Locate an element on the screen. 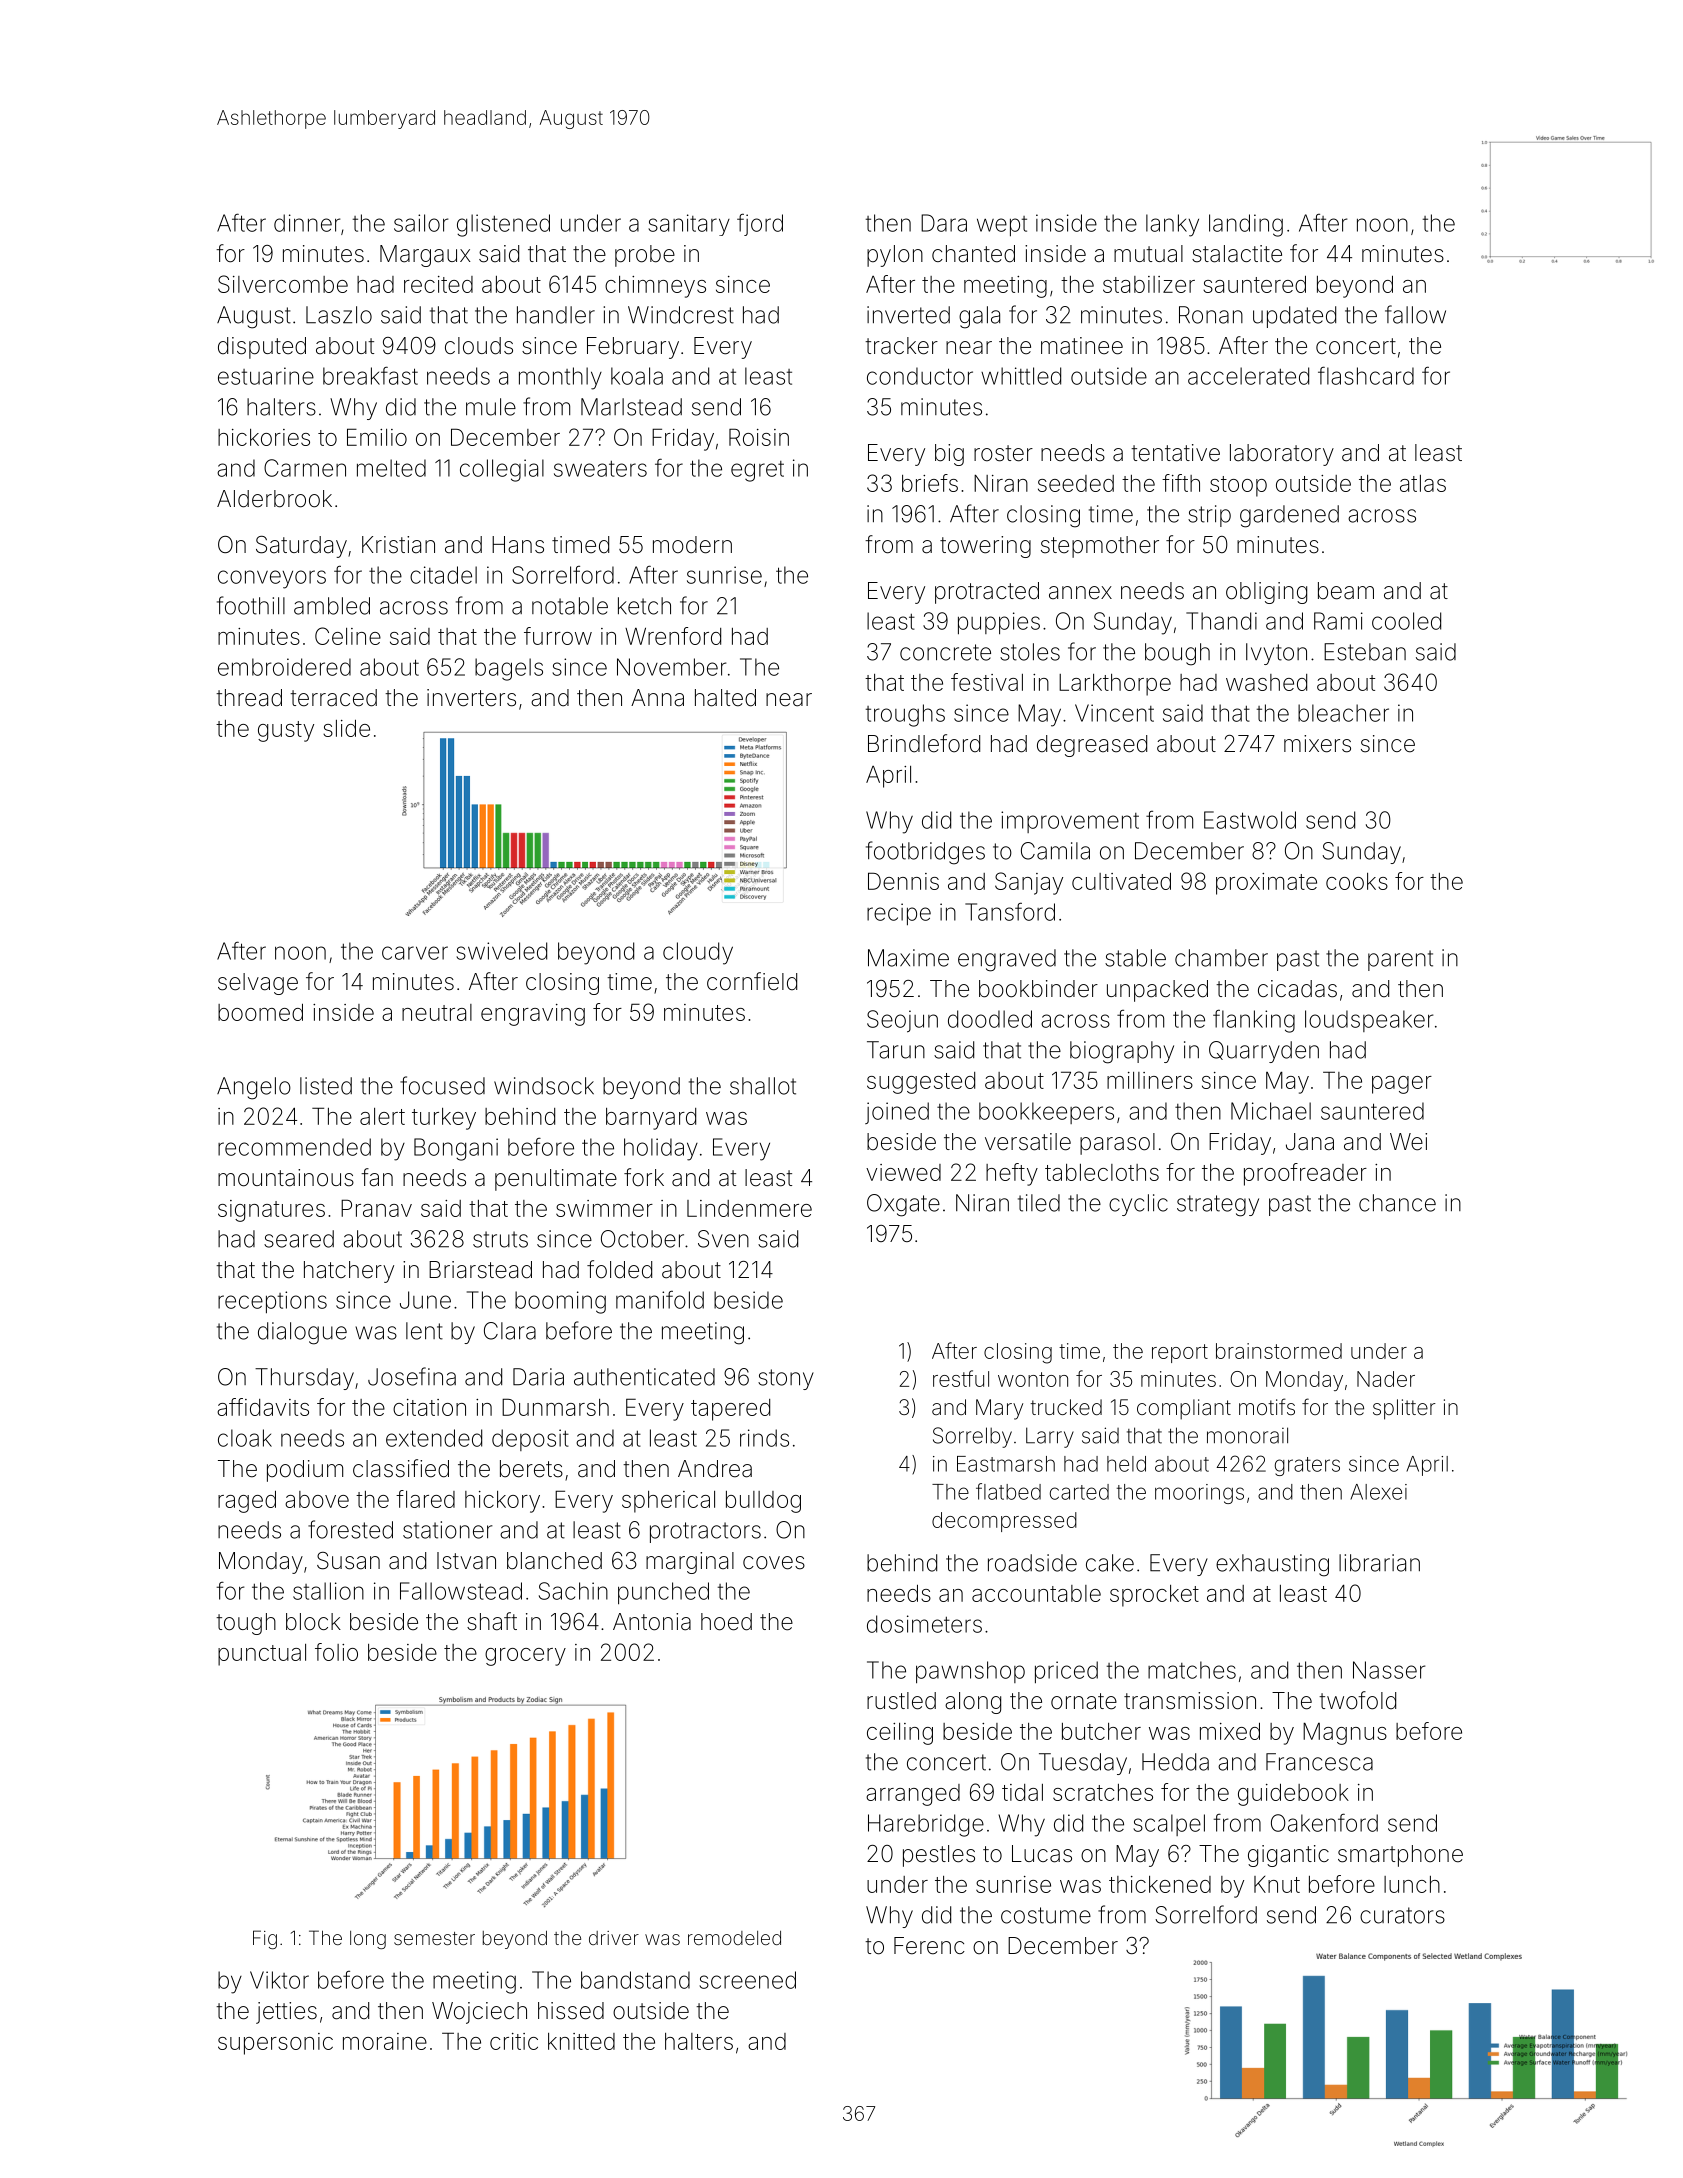 The height and width of the screenshot is (2178, 1683). stony is located at coordinates (786, 1379).
